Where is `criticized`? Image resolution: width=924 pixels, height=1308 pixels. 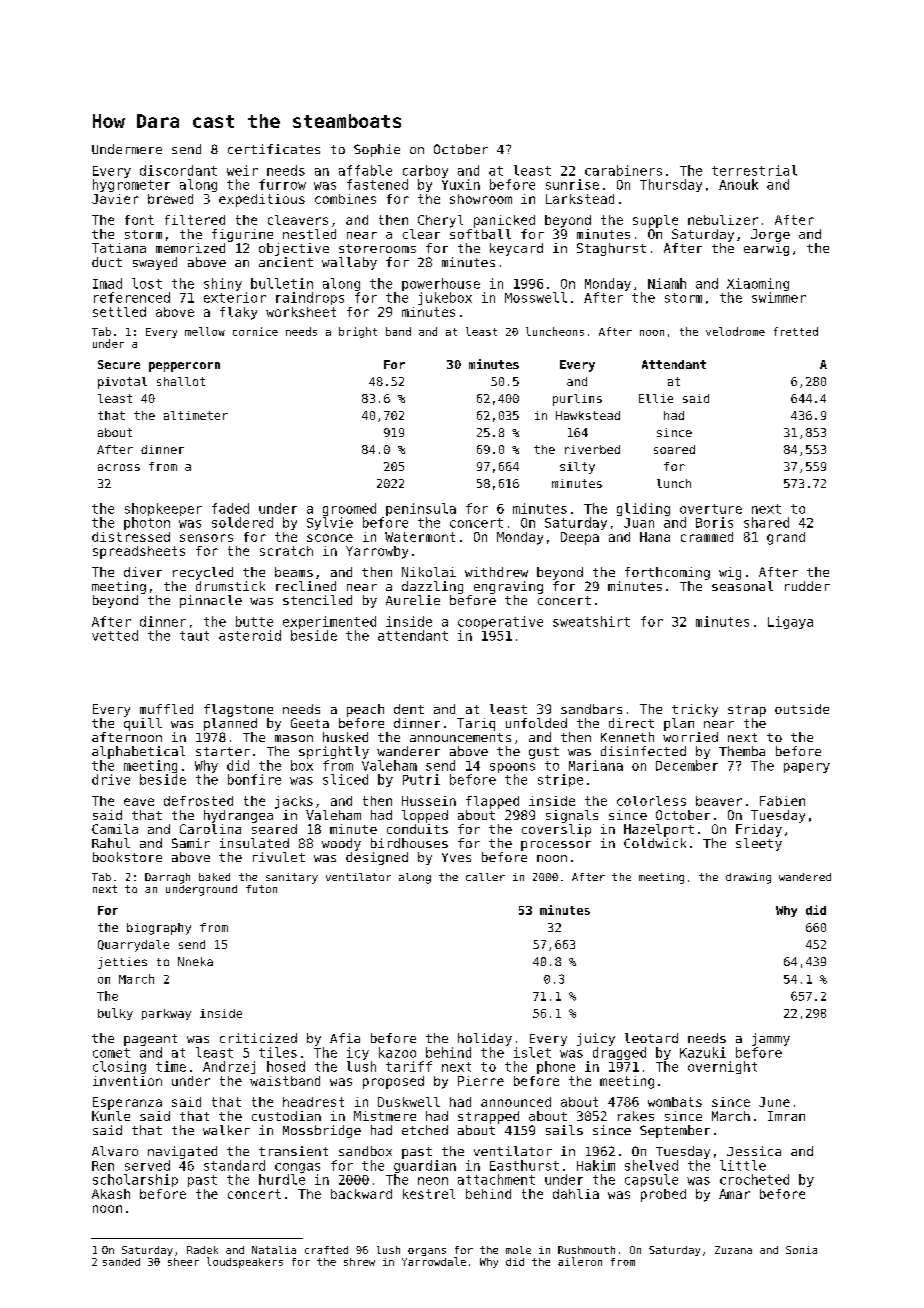
criticized is located at coordinates (258, 1038).
